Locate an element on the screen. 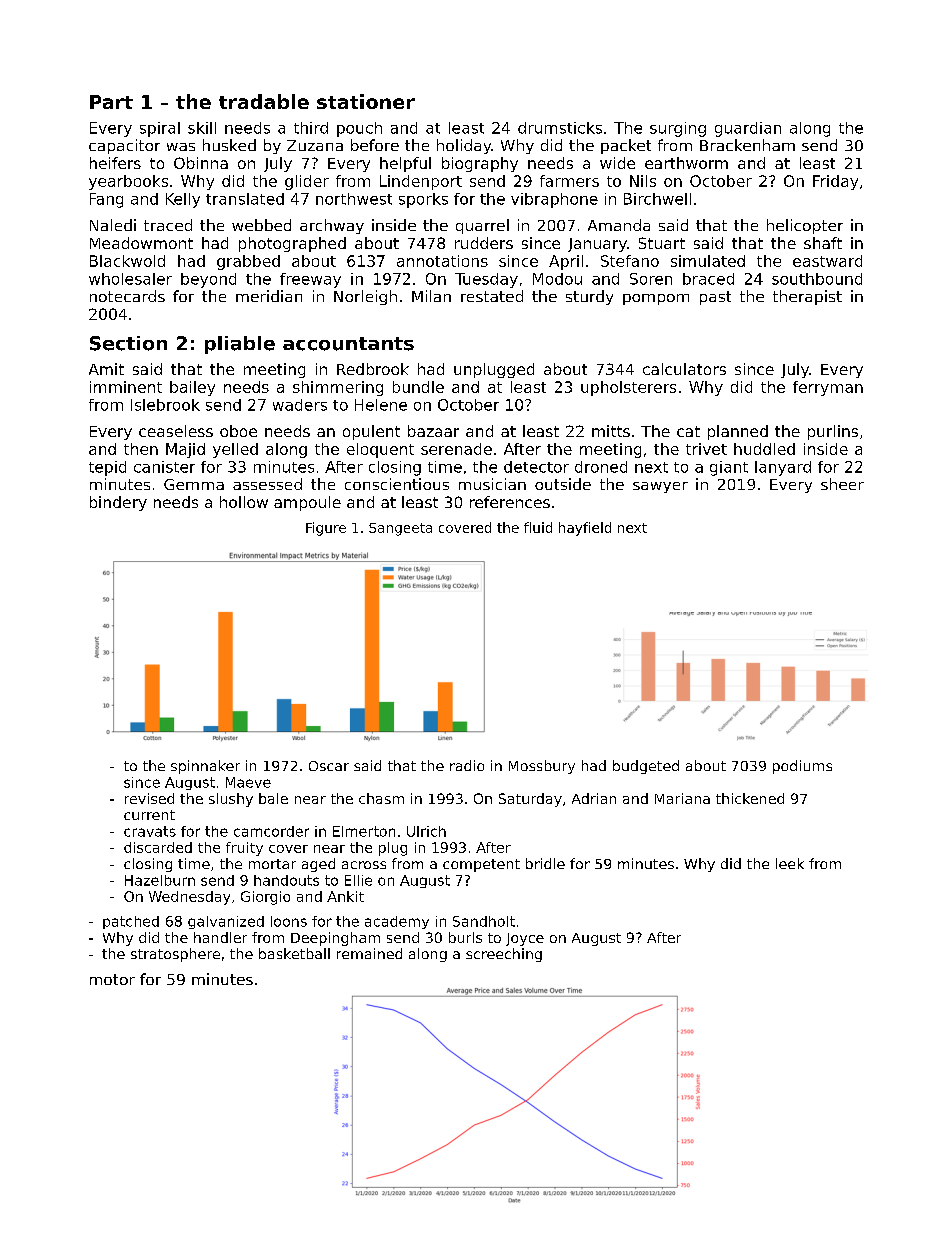 The image size is (952, 1233). bindery is located at coordinates (118, 503).
